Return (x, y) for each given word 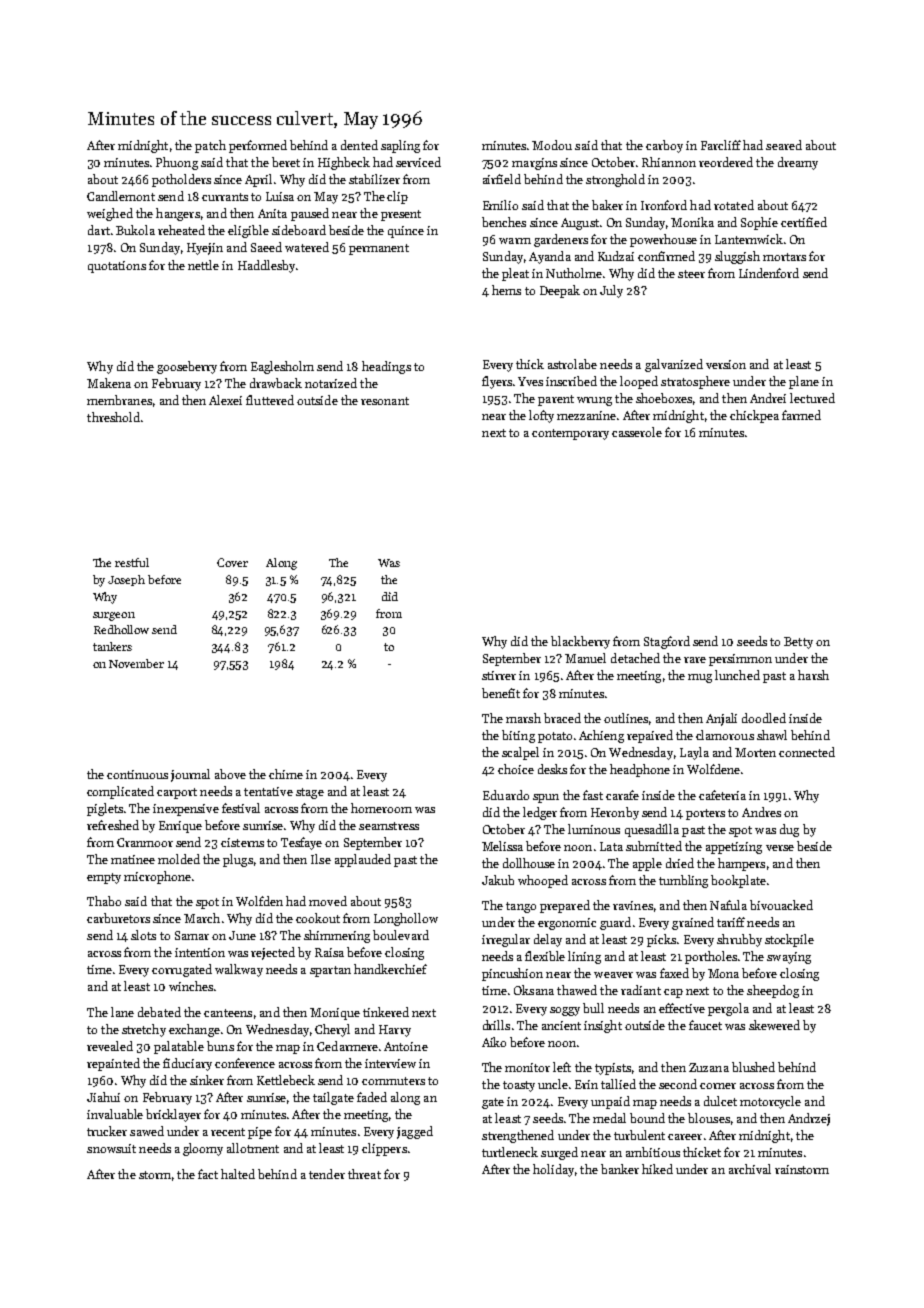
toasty (519, 1086)
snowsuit (111, 1148)
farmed (801, 415)
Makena (109, 383)
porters (705, 814)
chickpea (754, 416)
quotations (117, 267)
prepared (565, 906)
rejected (273, 953)
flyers (497, 382)
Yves (530, 381)
